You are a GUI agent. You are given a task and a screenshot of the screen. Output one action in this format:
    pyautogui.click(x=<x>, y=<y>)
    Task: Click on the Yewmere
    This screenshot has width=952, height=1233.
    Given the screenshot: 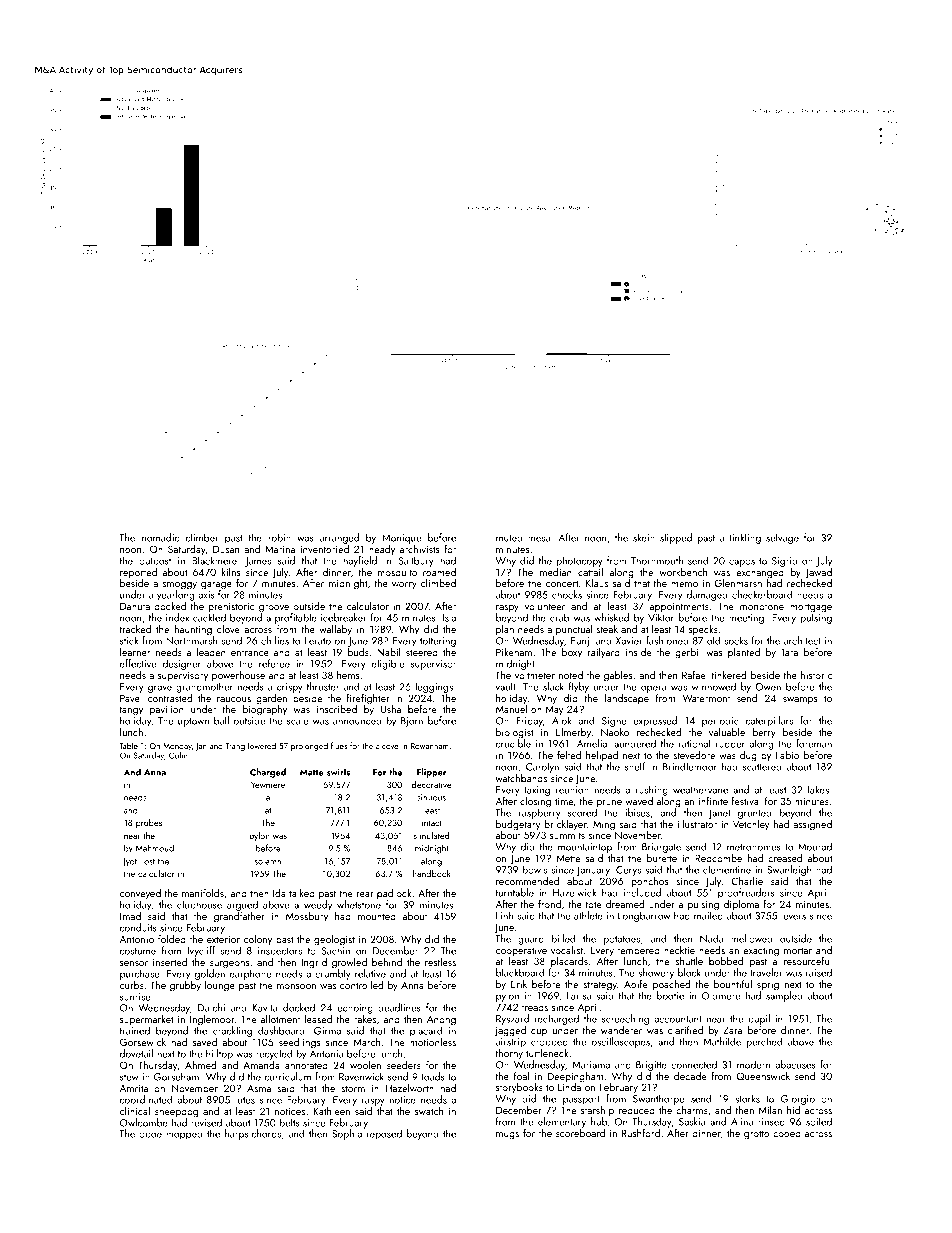 What is the action you would take?
    pyautogui.click(x=268, y=784)
